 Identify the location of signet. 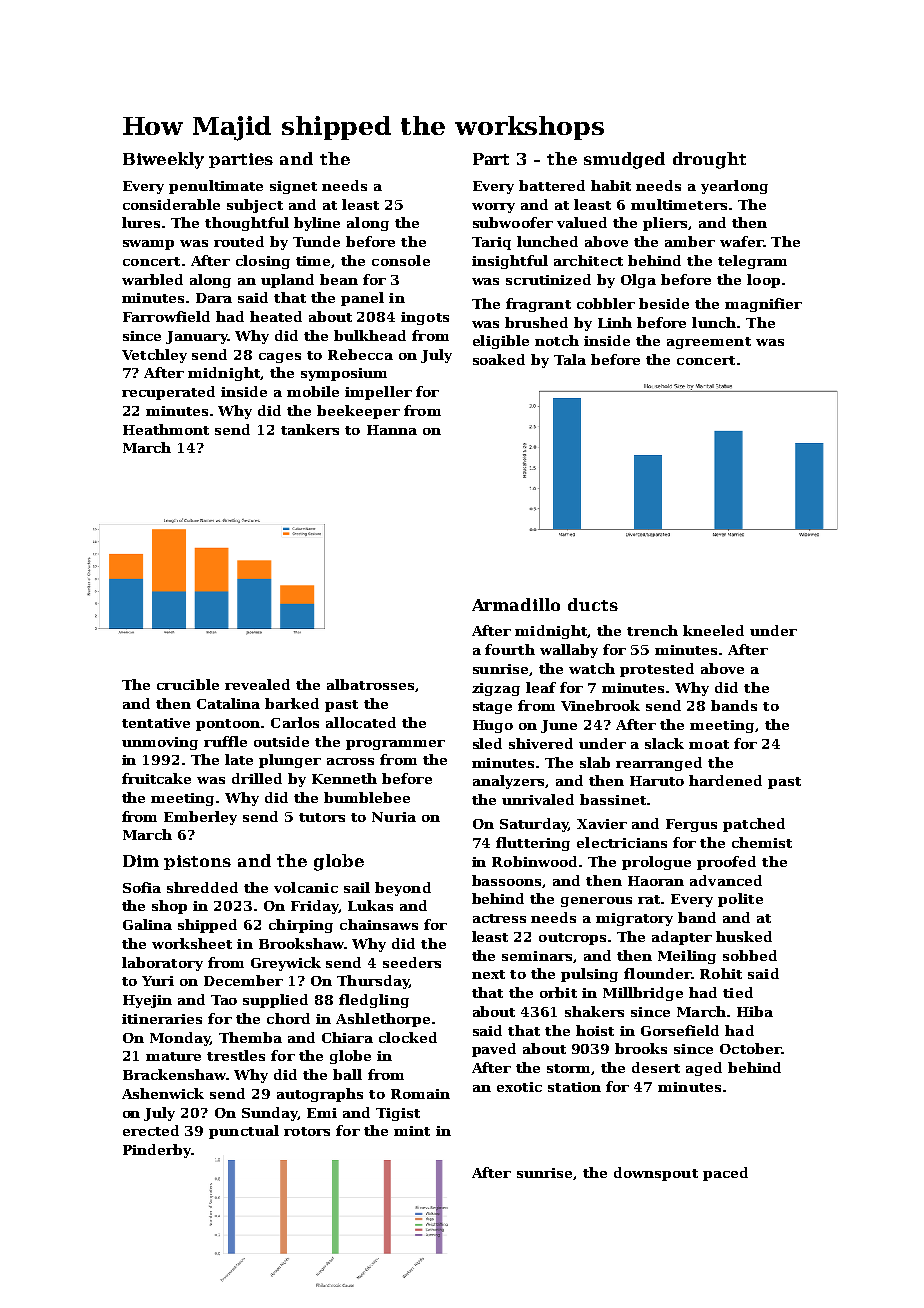
(293, 187).
